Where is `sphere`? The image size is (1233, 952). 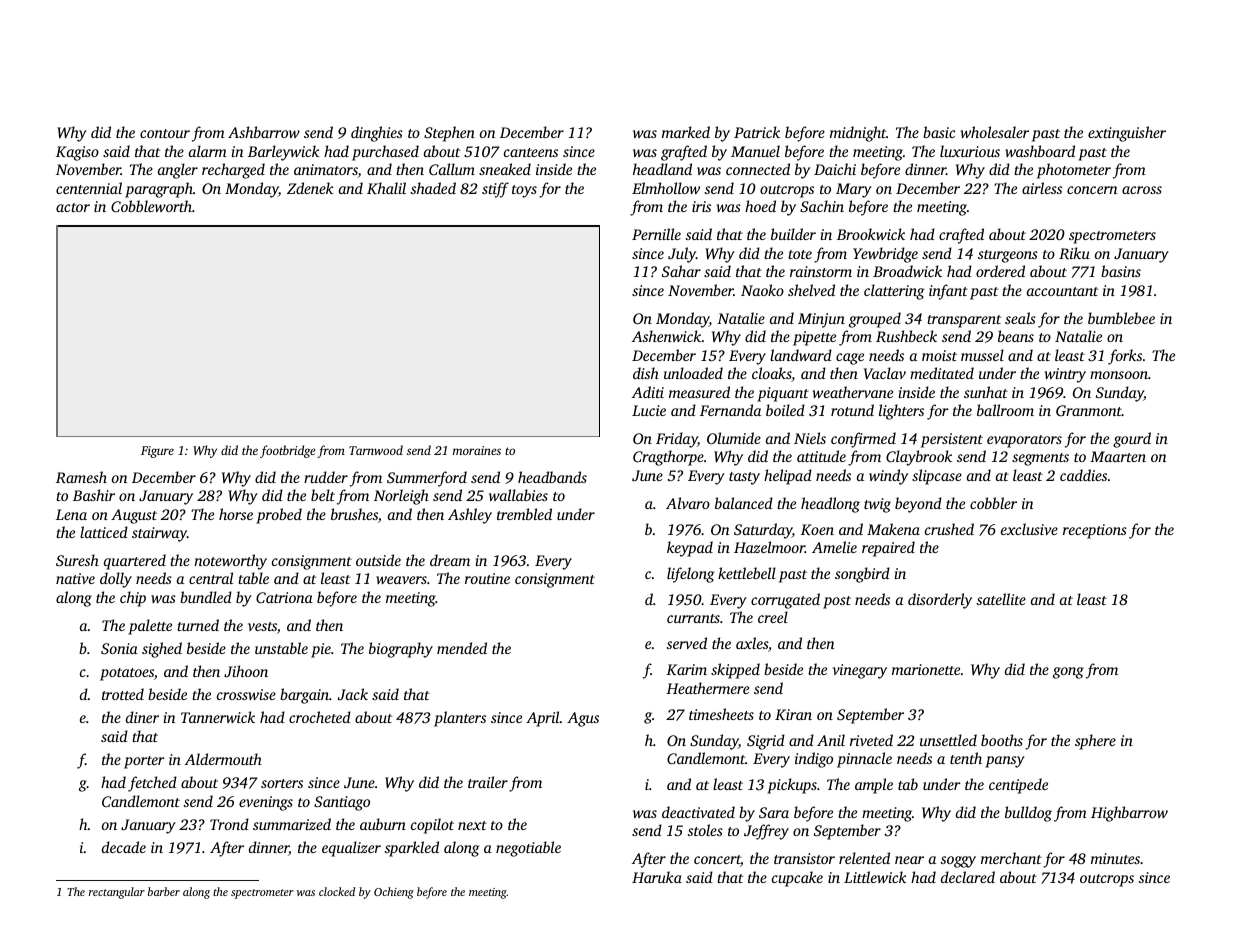
sphere is located at coordinates (1095, 742).
